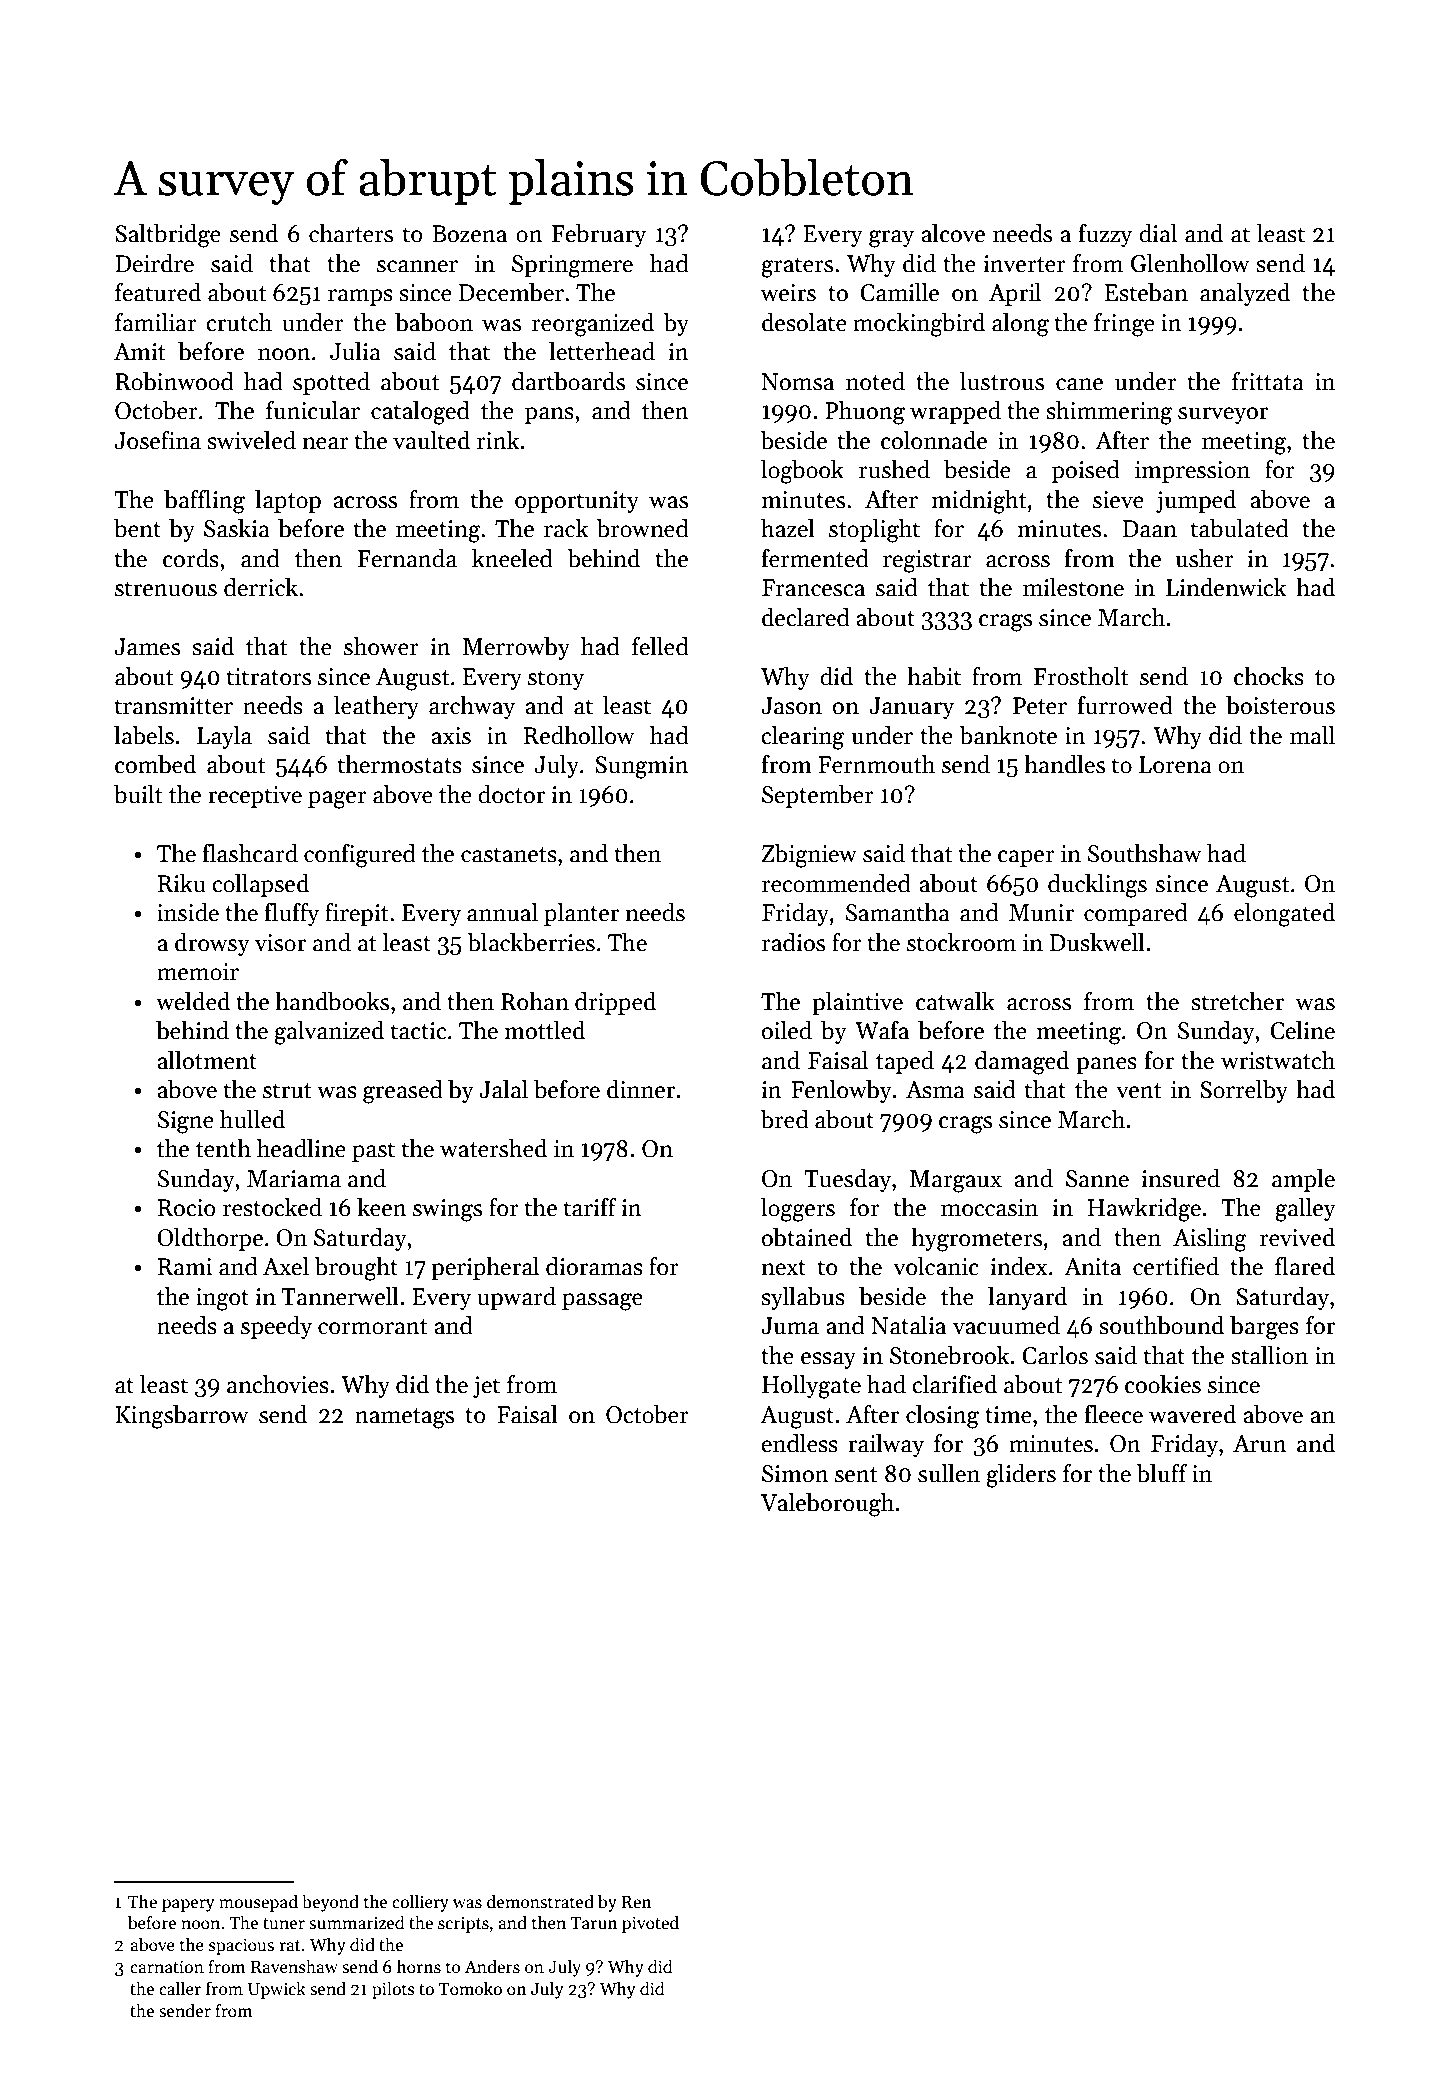 The width and height of the page is (1450, 2100). I want to click on insured, so click(1180, 1178).
